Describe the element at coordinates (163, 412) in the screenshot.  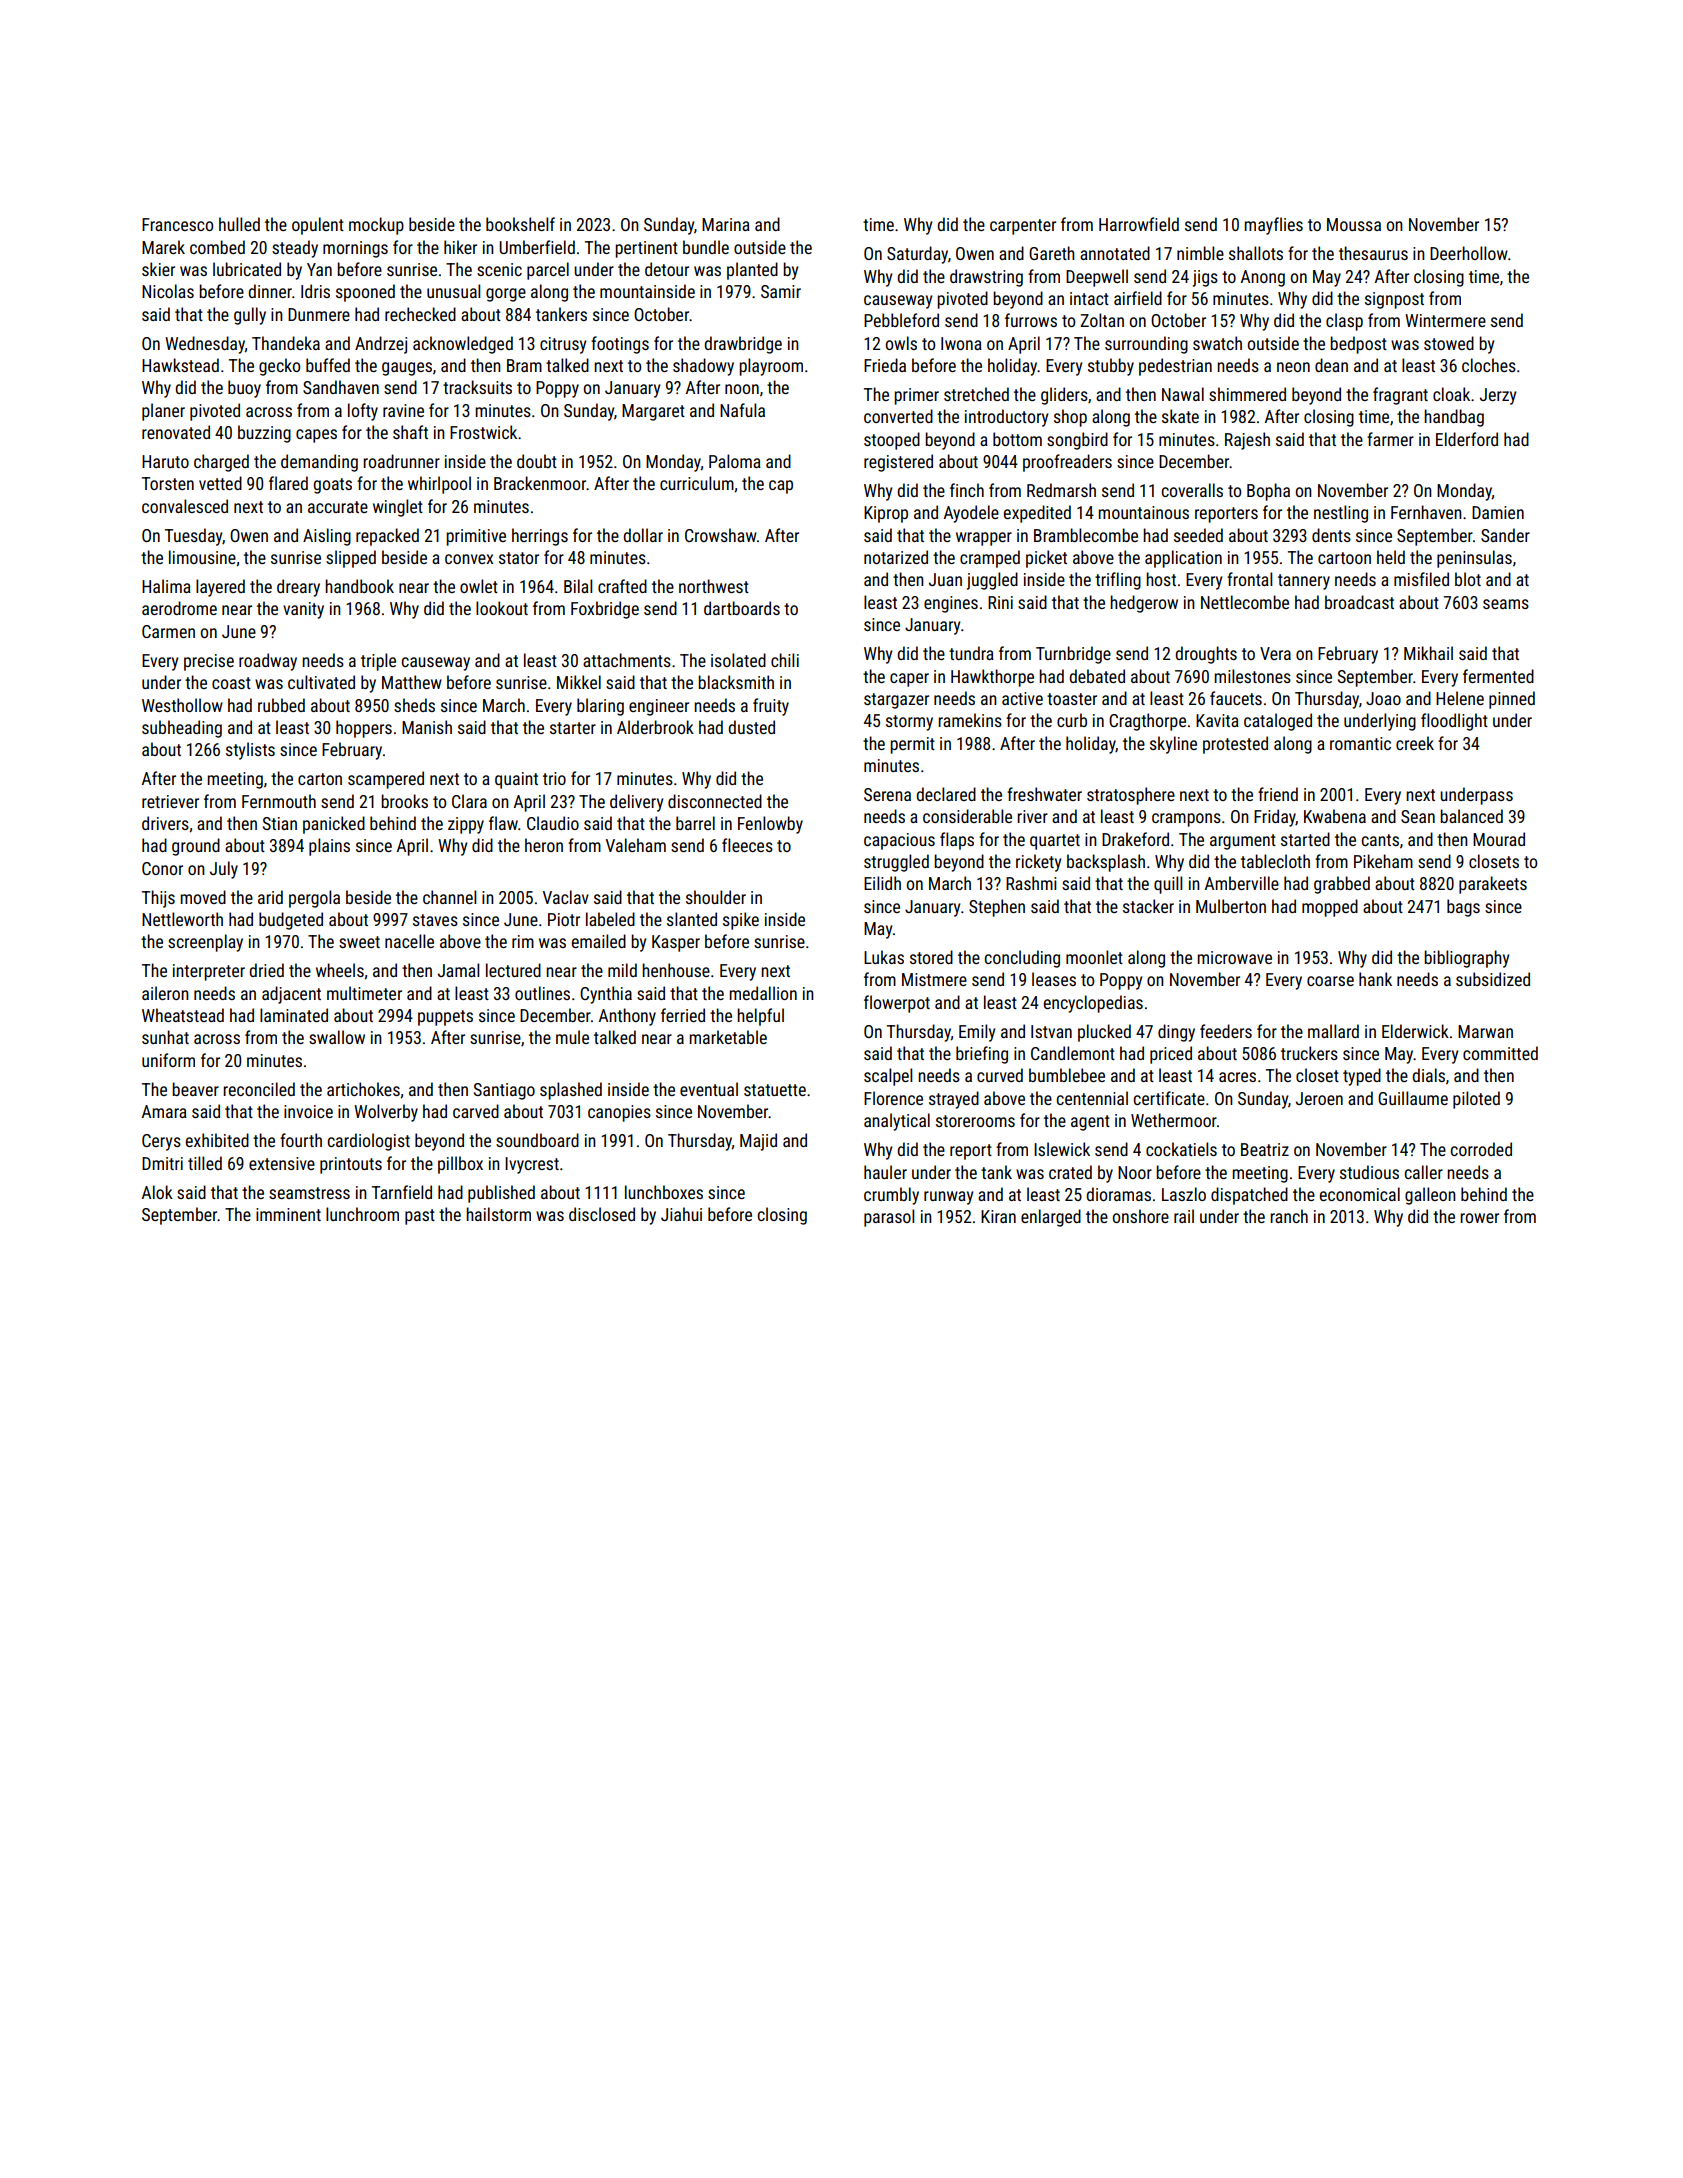
I see `planer` at that location.
